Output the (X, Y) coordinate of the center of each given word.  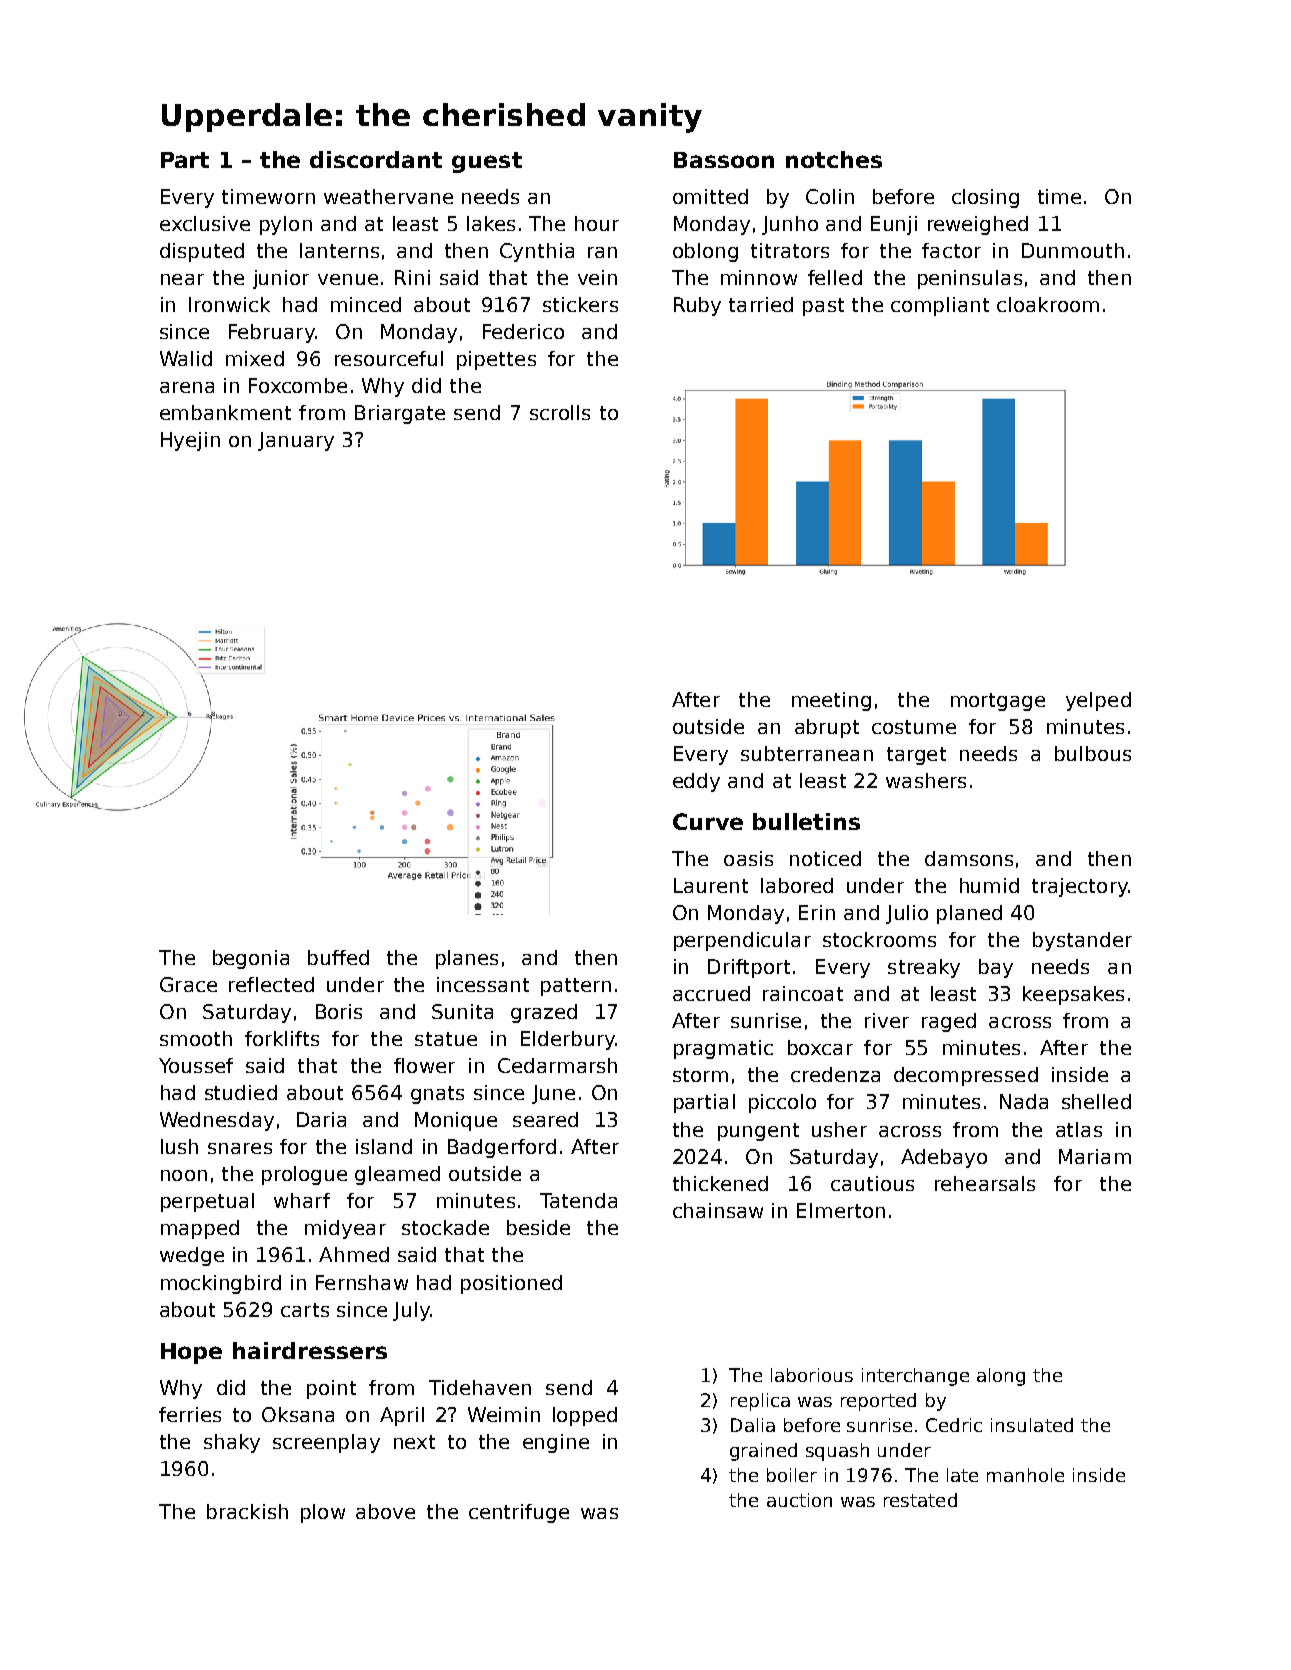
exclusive (205, 223)
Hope (191, 1353)
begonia (251, 959)
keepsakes (1073, 995)
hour (597, 223)
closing (985, 198)
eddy (696, 782)
